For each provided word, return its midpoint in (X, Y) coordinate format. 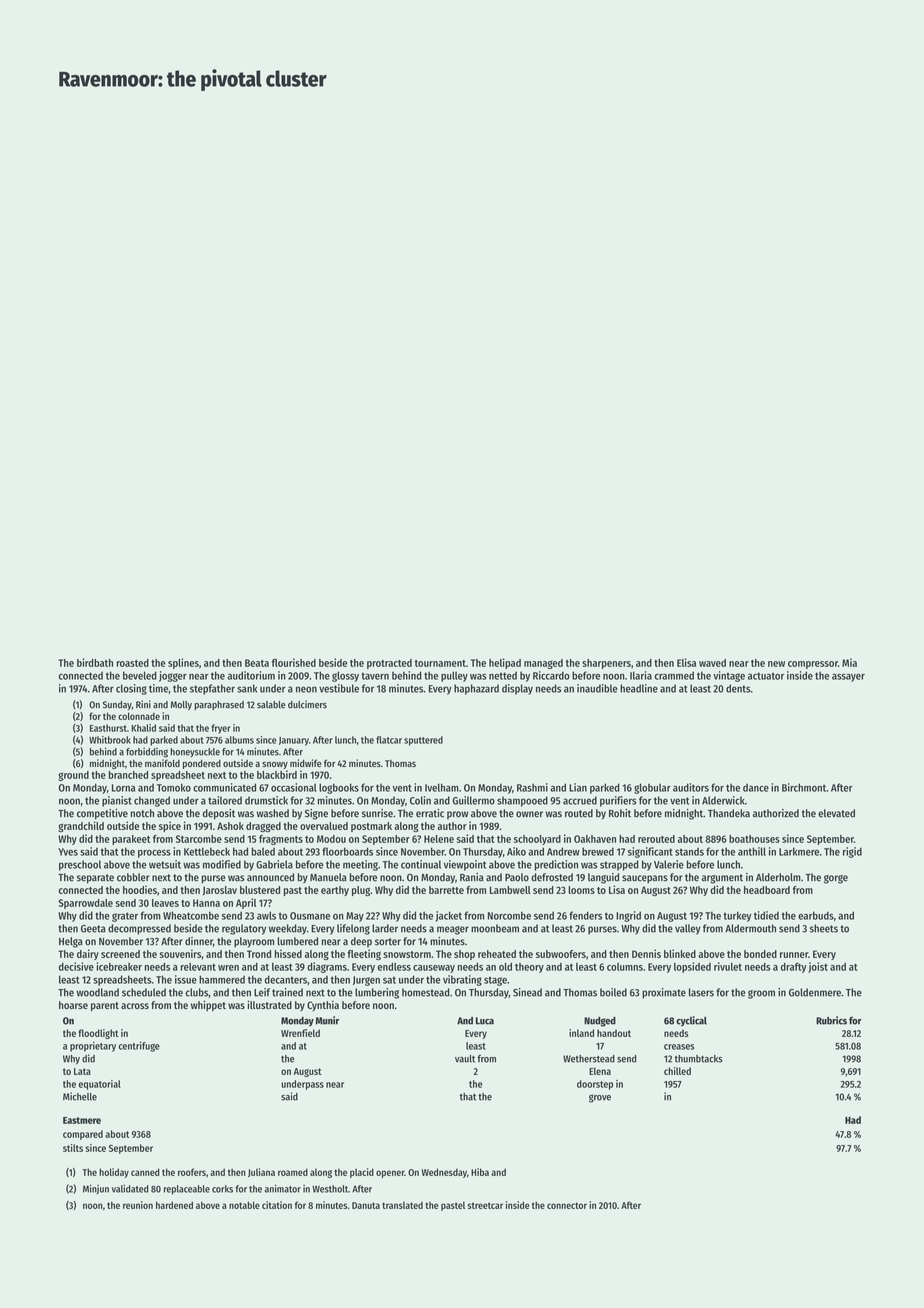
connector (567, 1205)
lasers (701, 992)
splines (183, 663)
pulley (454, 676)
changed (152, 801)
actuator (766, 676)
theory (529, 968)
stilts (73, 1148)
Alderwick (723, 800)
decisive (76, 966)
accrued (580, 800)
